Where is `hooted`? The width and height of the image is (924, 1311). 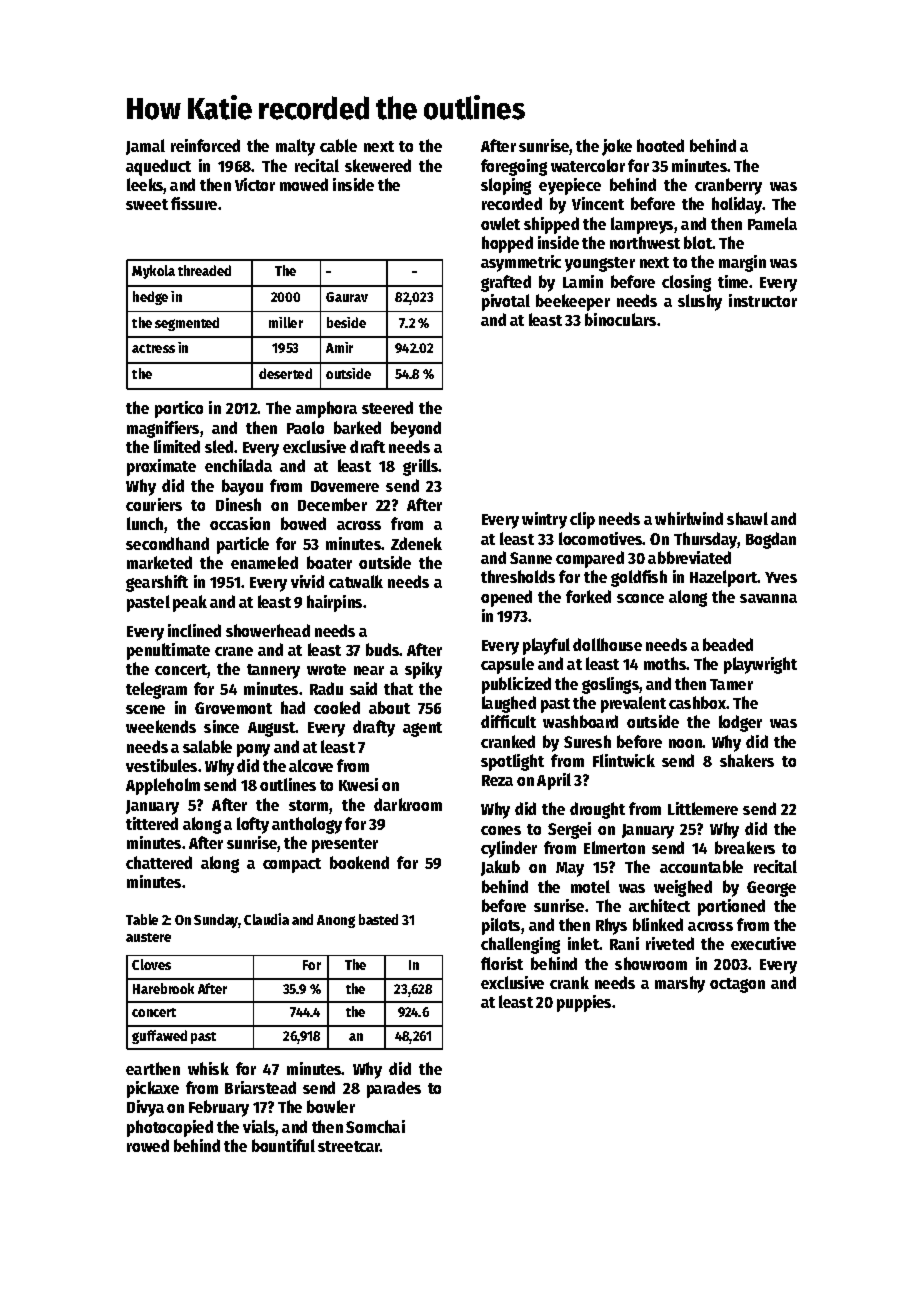 hooted is located at coordinates (660, 145).
